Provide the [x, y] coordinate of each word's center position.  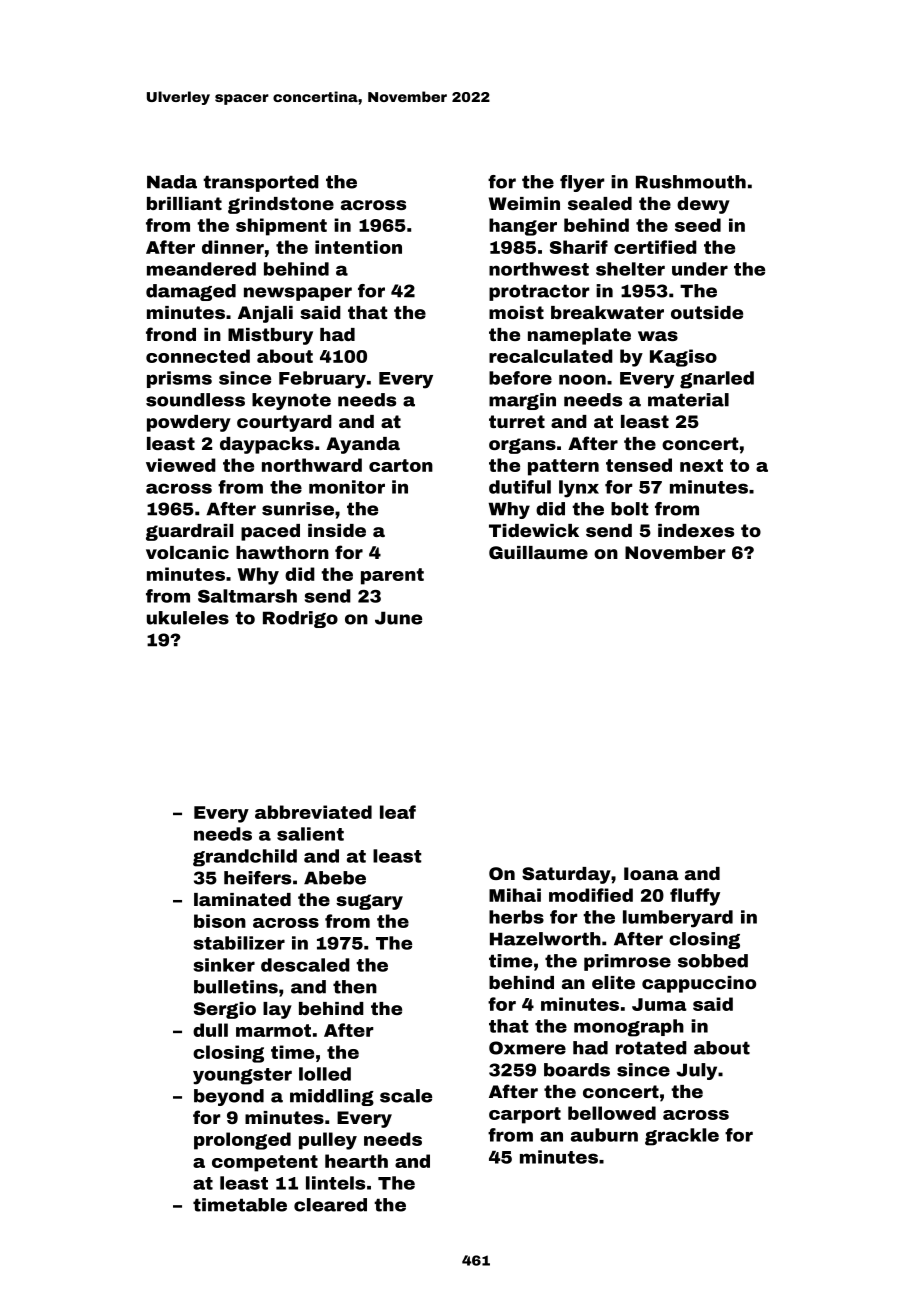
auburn [604, 1135]
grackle [682, 1137]
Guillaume [538, 552]
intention [358, 247]
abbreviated [313, 812]
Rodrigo [300, 619]
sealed [600, 203]
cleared [330, 1205]
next [701, 465]
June [398, 618]
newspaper [298, 294]
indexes [696, 530]
